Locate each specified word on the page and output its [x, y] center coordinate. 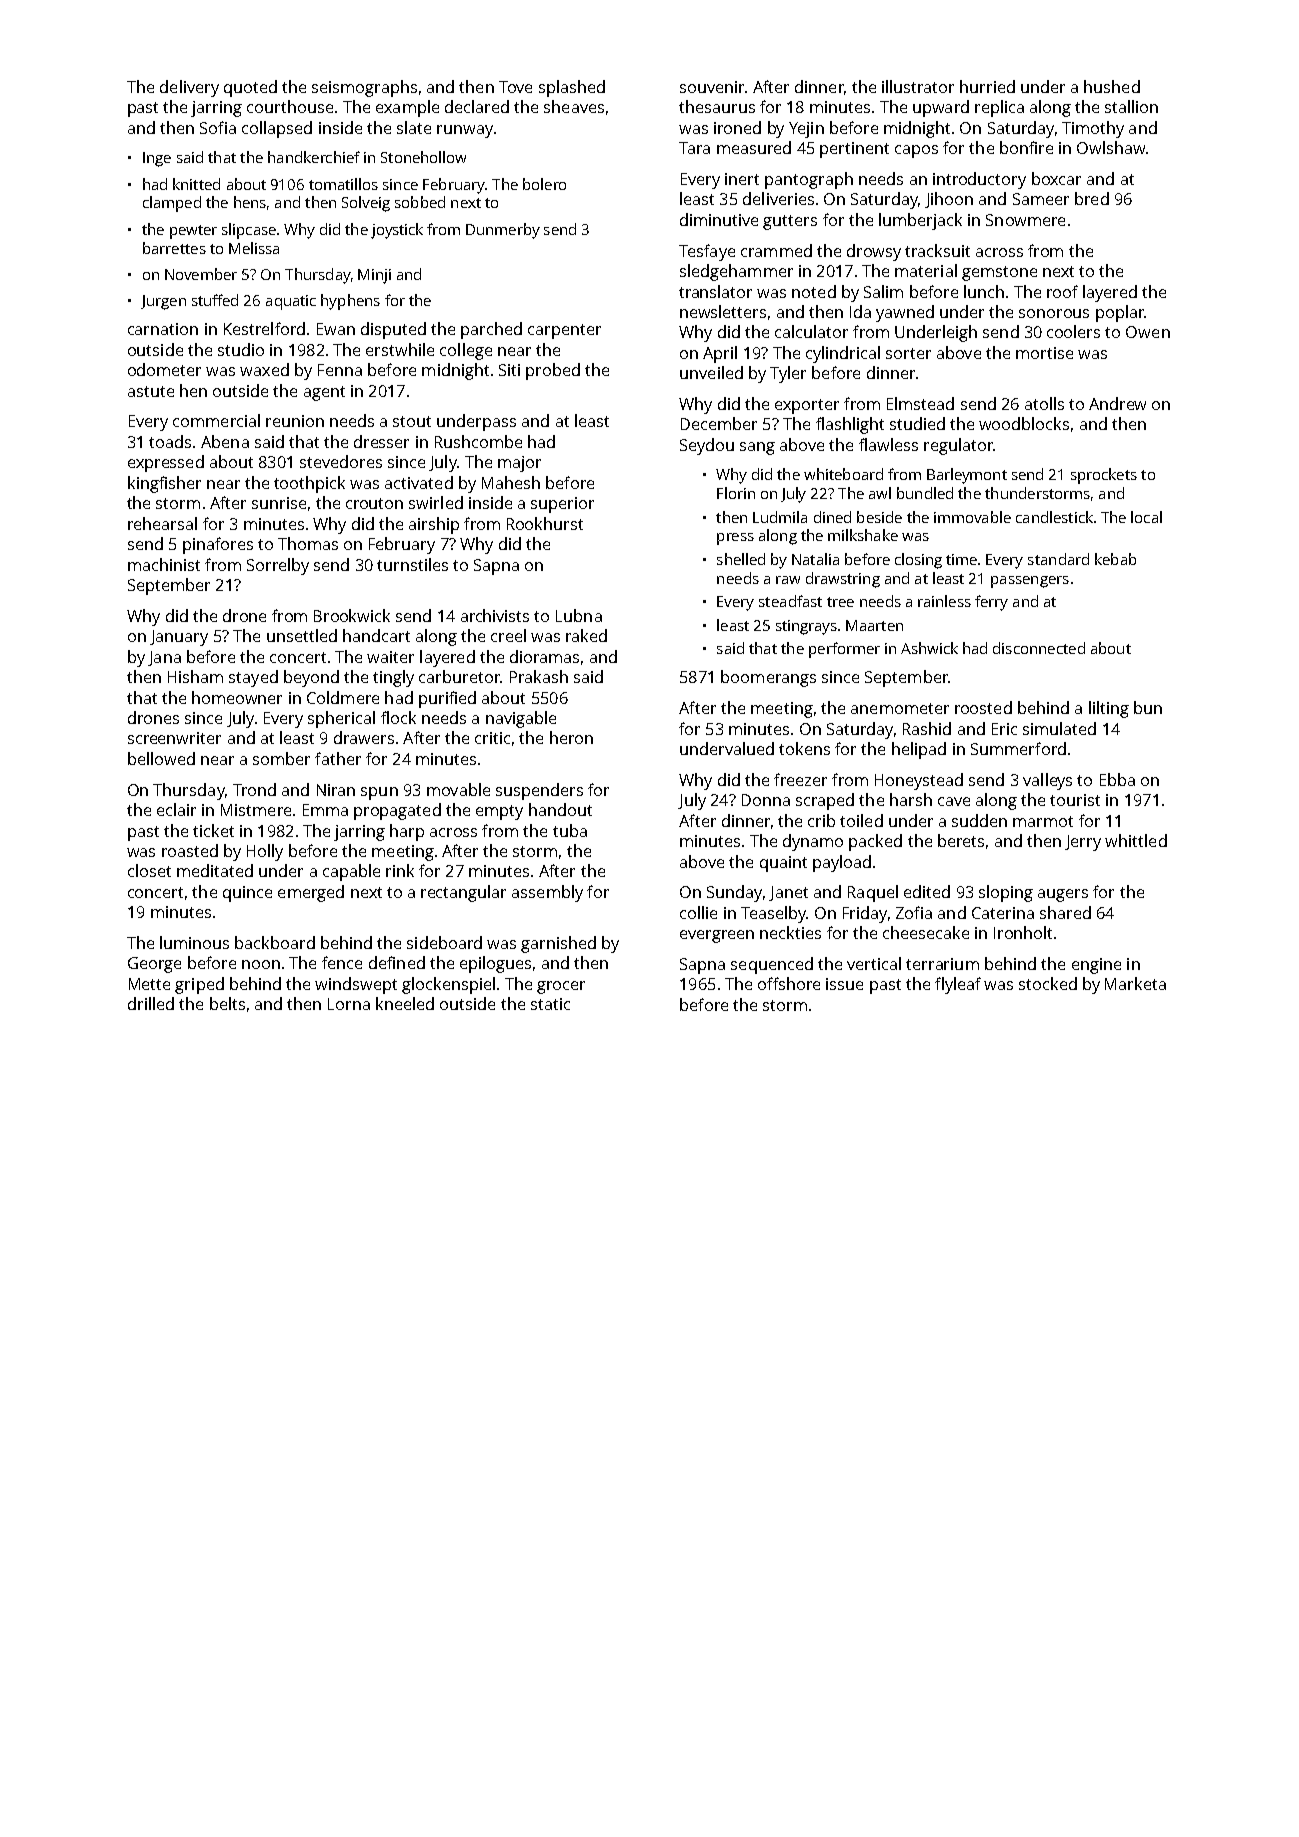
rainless [944, 601]
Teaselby [773, 914]
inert [742, 179]
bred [1092, 198]
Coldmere [343, 697]
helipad [919, 750]
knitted [196, 184]
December [719, 423]
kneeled [405, 1003]
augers [1063, 895]
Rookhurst [545, 523]
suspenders [539, 791]
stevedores [341, 461]
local [1146, 517]
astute [151, 391]
